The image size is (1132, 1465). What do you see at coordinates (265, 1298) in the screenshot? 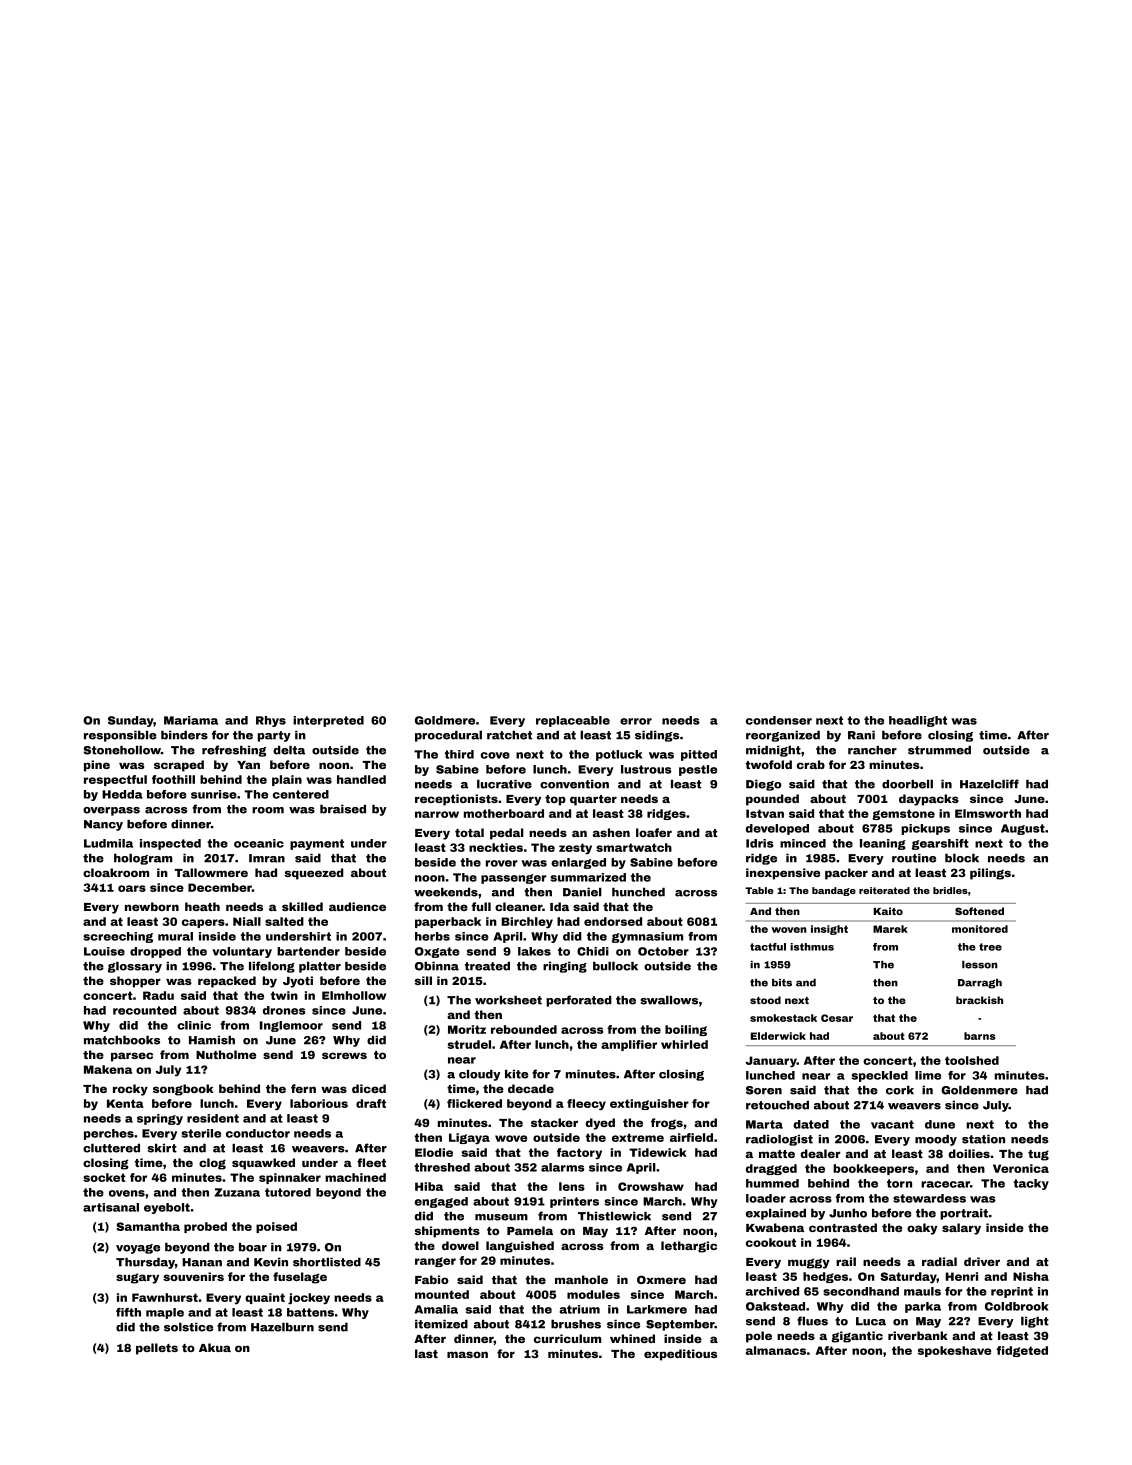
I see `quaint` at bounding box center [265, 1298].
